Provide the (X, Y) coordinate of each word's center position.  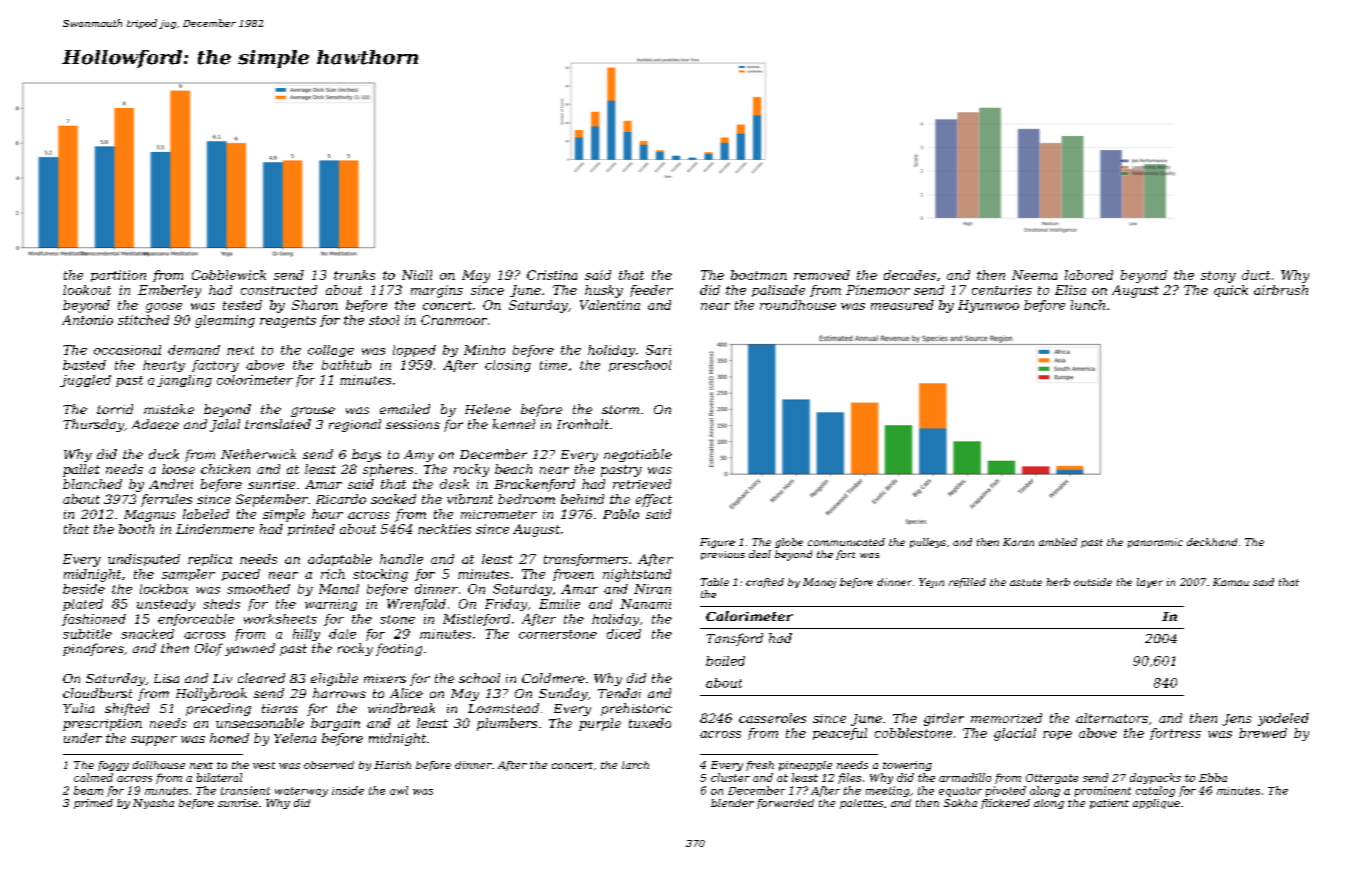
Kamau (1231, 582)
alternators (1112, 718)
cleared (261, 678)
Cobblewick (229, 275)
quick (1231, 291)
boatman (759, 275)
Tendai (619, 693)
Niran (652, 589)
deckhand (1212, 542)
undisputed (144, 560)
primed (93, 804)
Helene (488, 409)
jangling (184, 381)
